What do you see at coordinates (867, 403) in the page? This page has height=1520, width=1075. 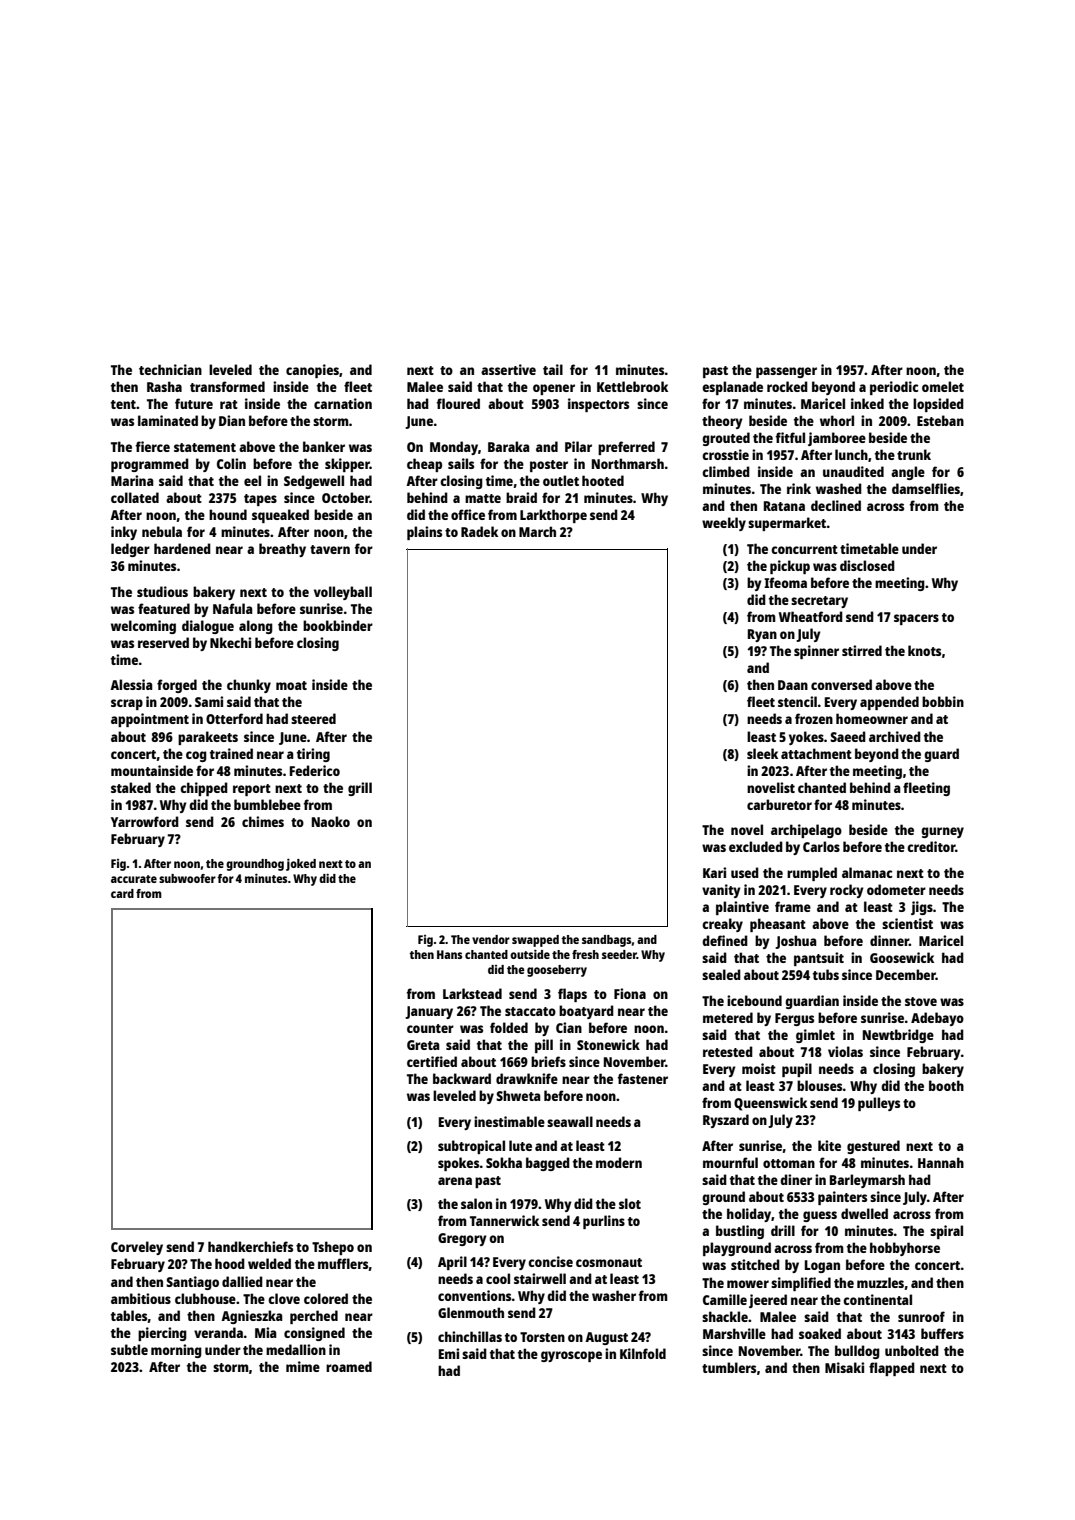 I see `inked` at bounding box center [867, 403].
